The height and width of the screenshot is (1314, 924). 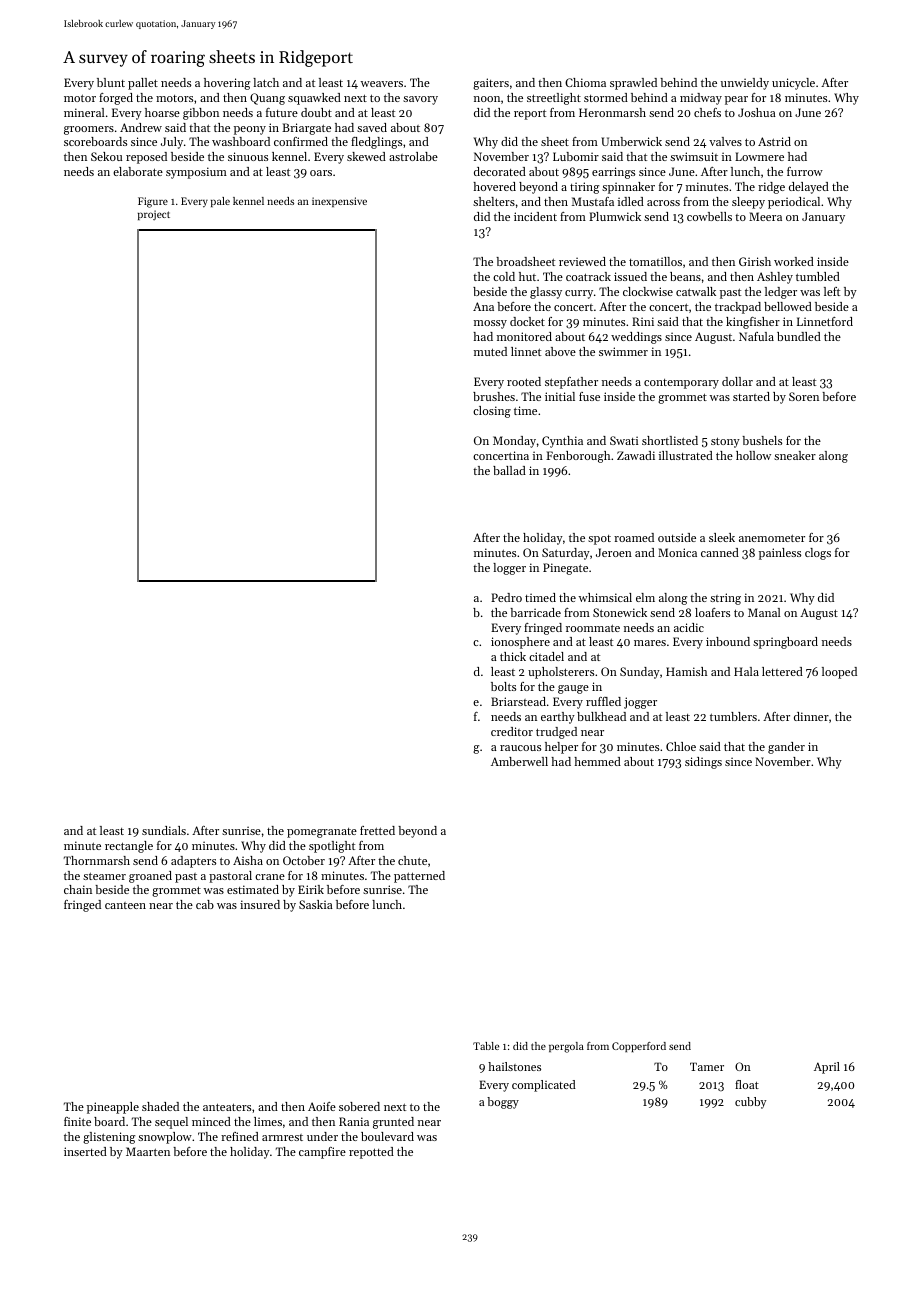 I want to click on cubby, so click(x=750, y=1103).
